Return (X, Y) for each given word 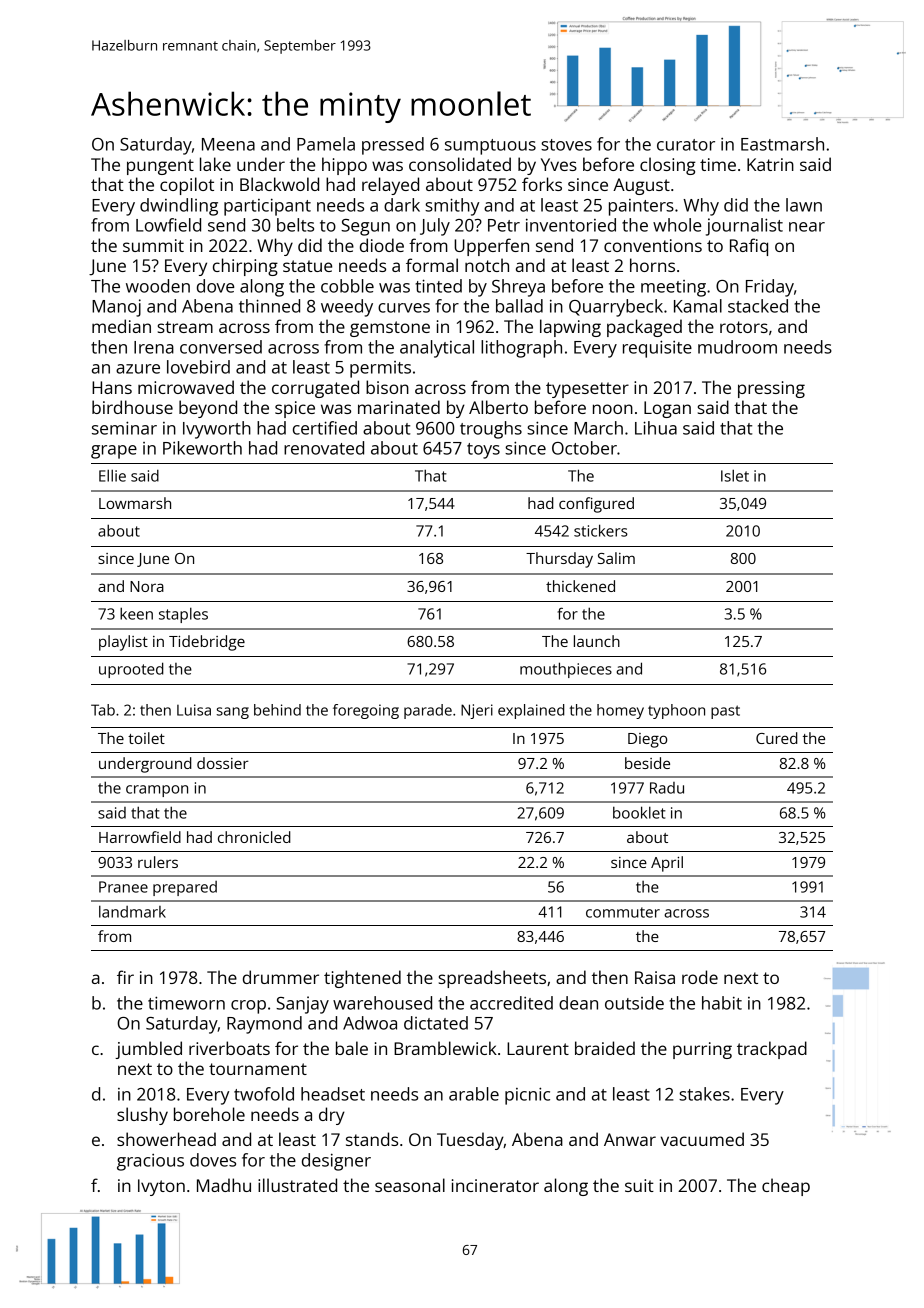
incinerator (495, 1185)
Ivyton (161, 1187)
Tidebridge (207, 643)
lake (215, 164)
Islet (735, 475)
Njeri (477, 711)
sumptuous (490, 147)
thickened (580, 586)
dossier (223, 763)
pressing (771, 389)
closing (668, 166)
